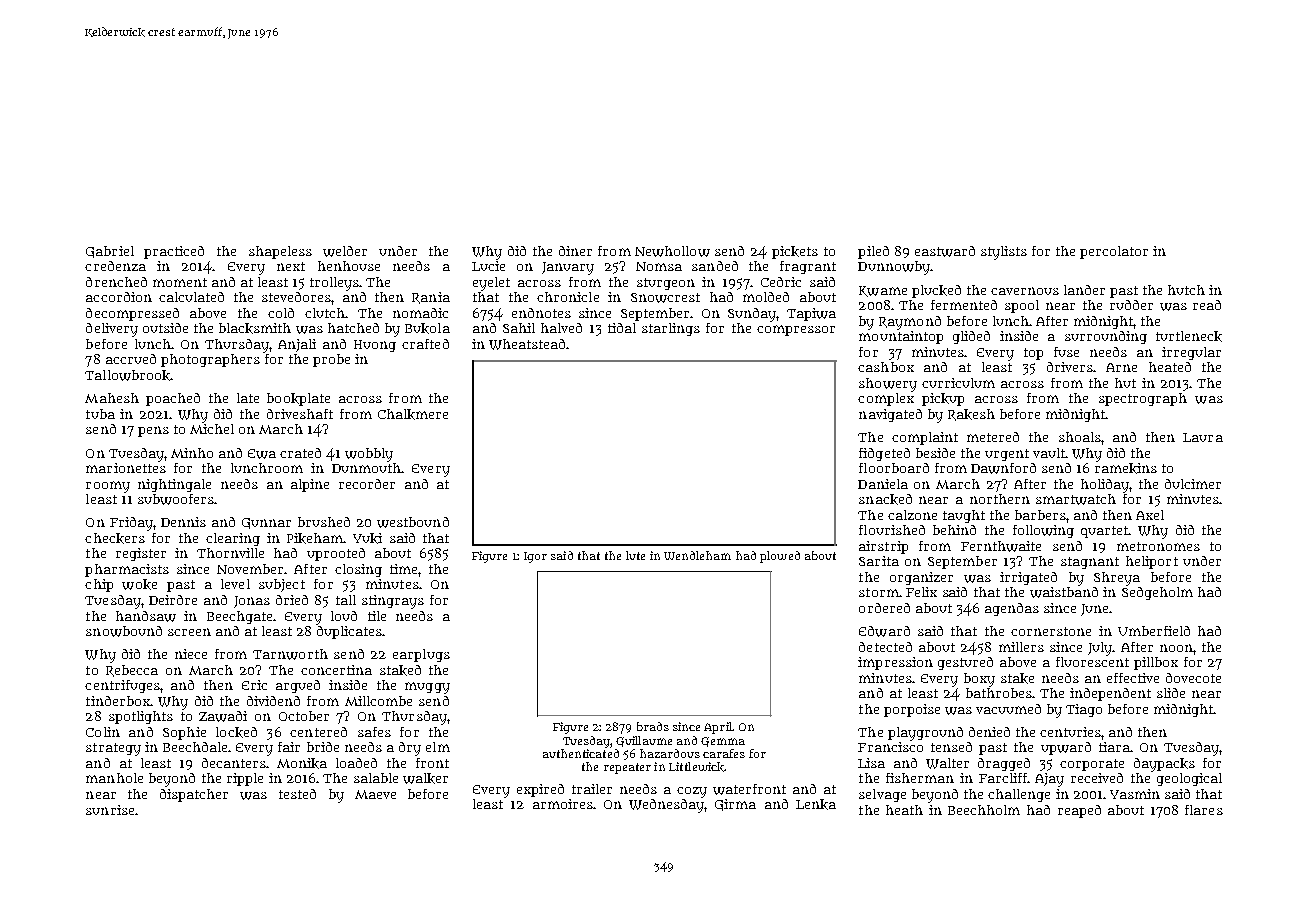 The width and height of the screenshot is (1308, 924). I want to click on Gunnar, so click(266, 523).
